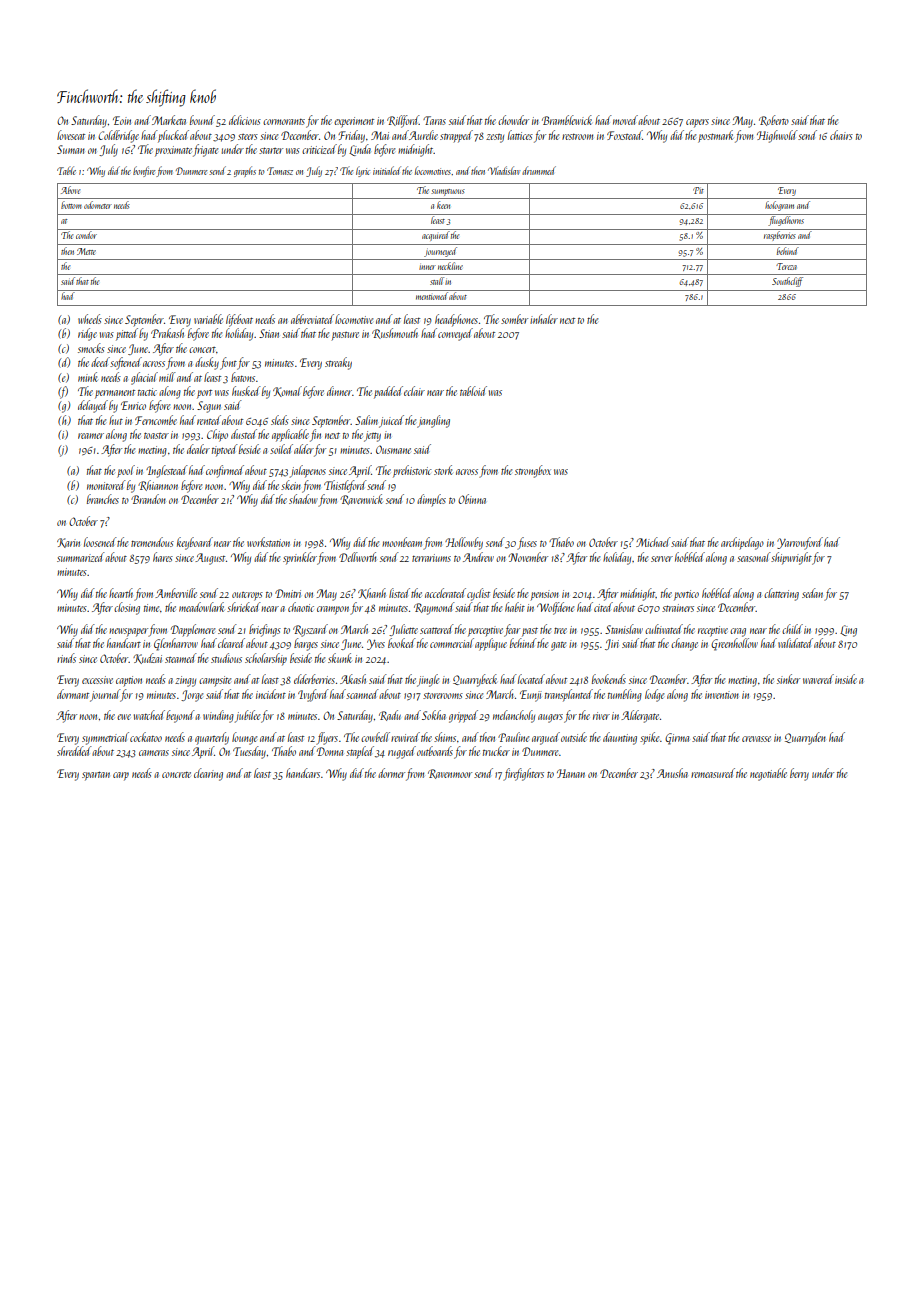 This screenshot has width=924, height=1308. I want to click on wheels, so click(90, 319).
